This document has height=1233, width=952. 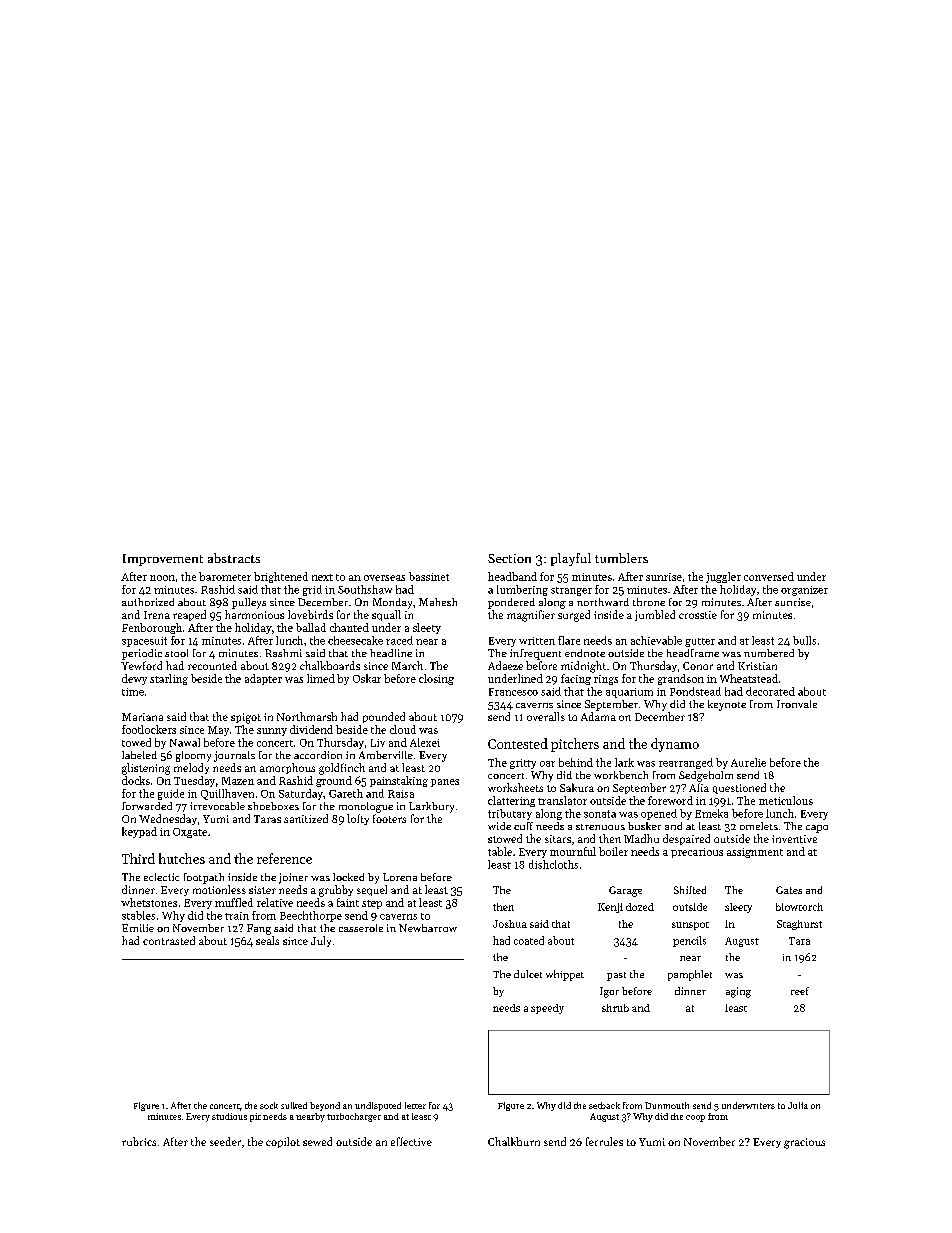 What do you see at coordinates (604, 1105) in the document?
I see `setback` at bounding box center [604, 1105].
